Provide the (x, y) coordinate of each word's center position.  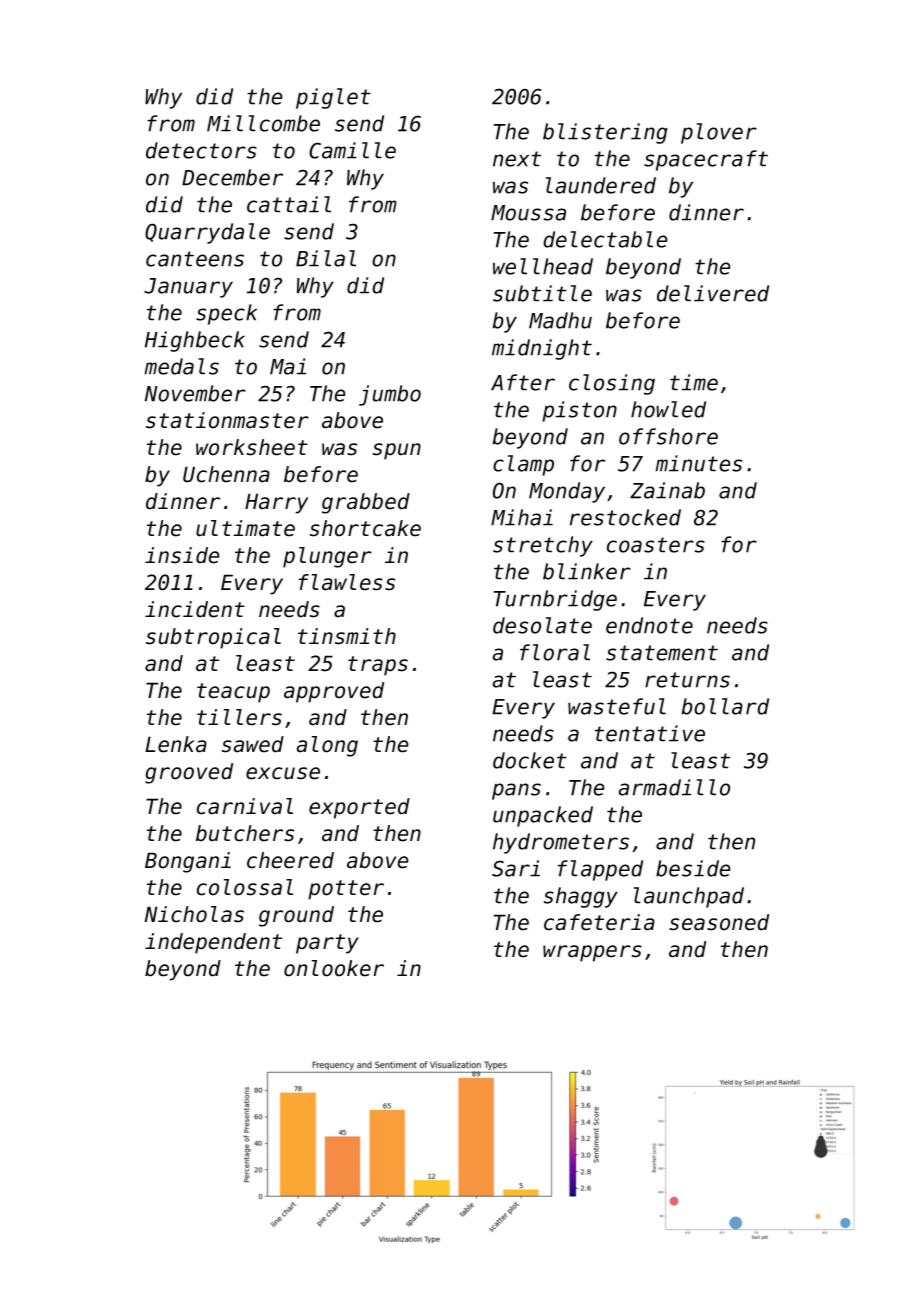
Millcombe (263, 123)
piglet (333, 98)
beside (693, 868)
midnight (542, 349)
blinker (587, 571)
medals (181, 366)
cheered (290, 860)
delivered (713, 293)
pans (516, 791)
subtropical (213, 638)
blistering (605, 133)
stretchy (543, 546)
